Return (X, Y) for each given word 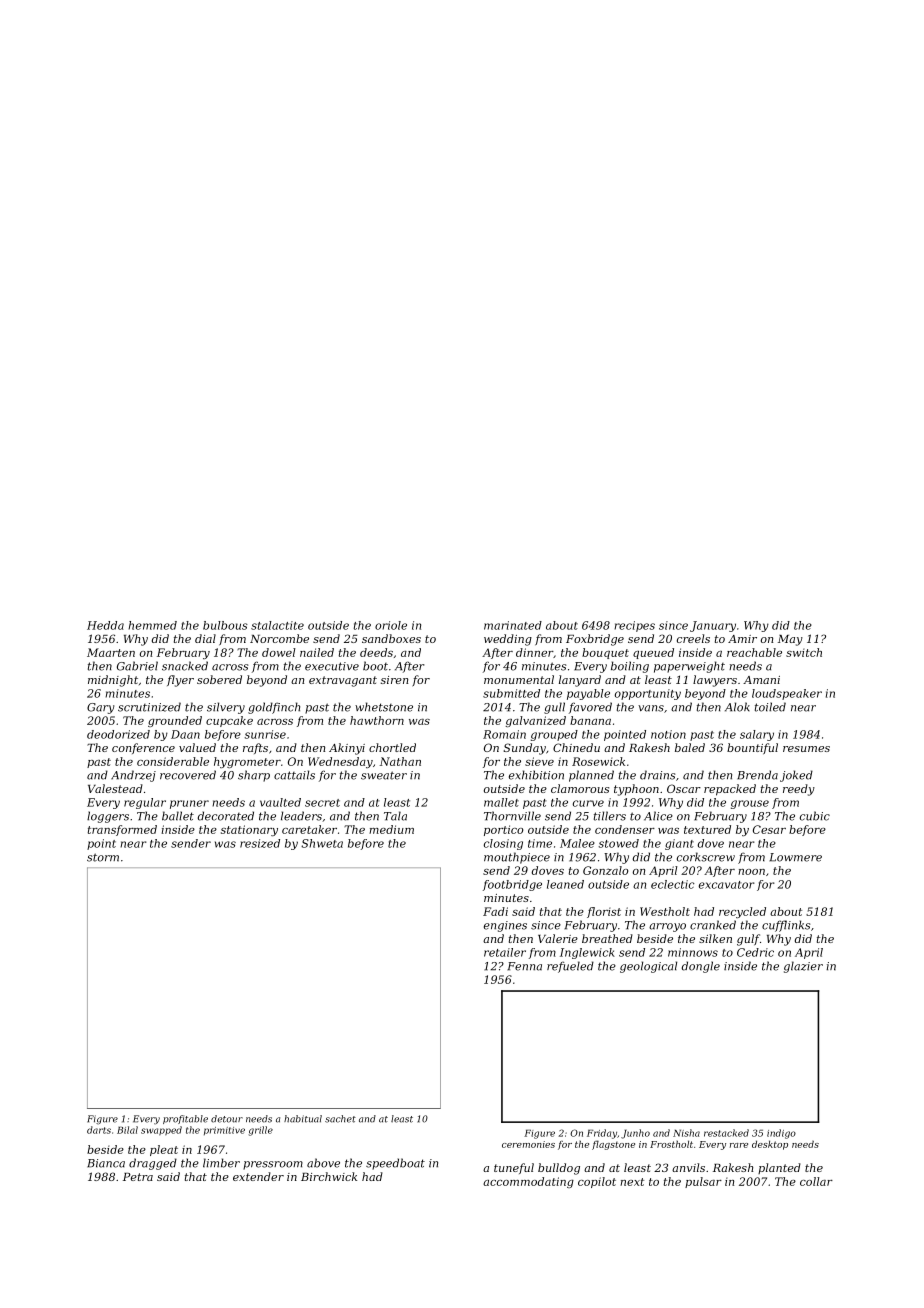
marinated (513, 625)
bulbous (225, 625)
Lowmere (795, 857)
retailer (505, 952)
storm (103, 857)
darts (99, 1130)
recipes (634, 626)
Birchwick (329, 1176)
